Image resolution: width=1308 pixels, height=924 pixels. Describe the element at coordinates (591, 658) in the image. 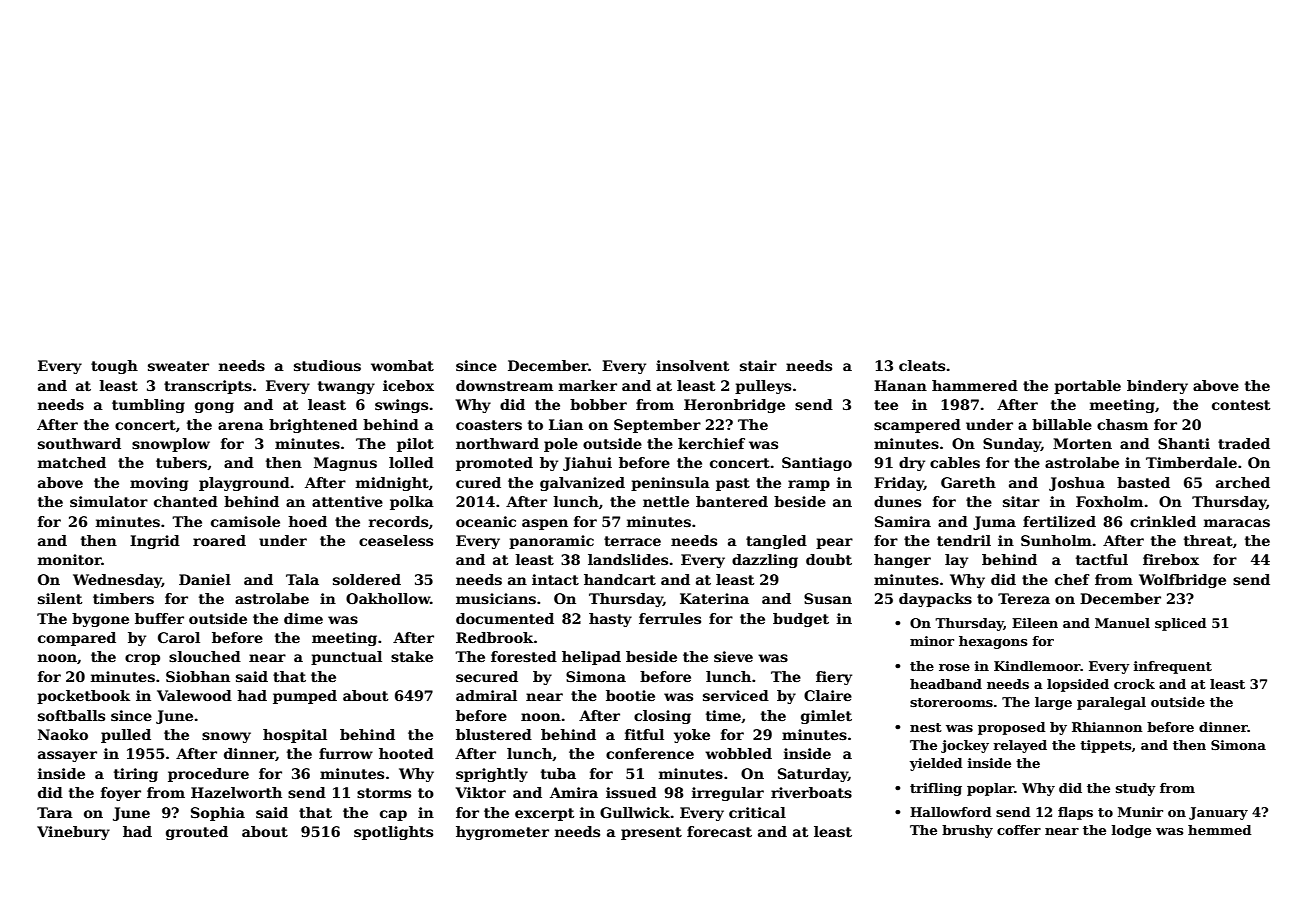

I see `helipad` at that location.
